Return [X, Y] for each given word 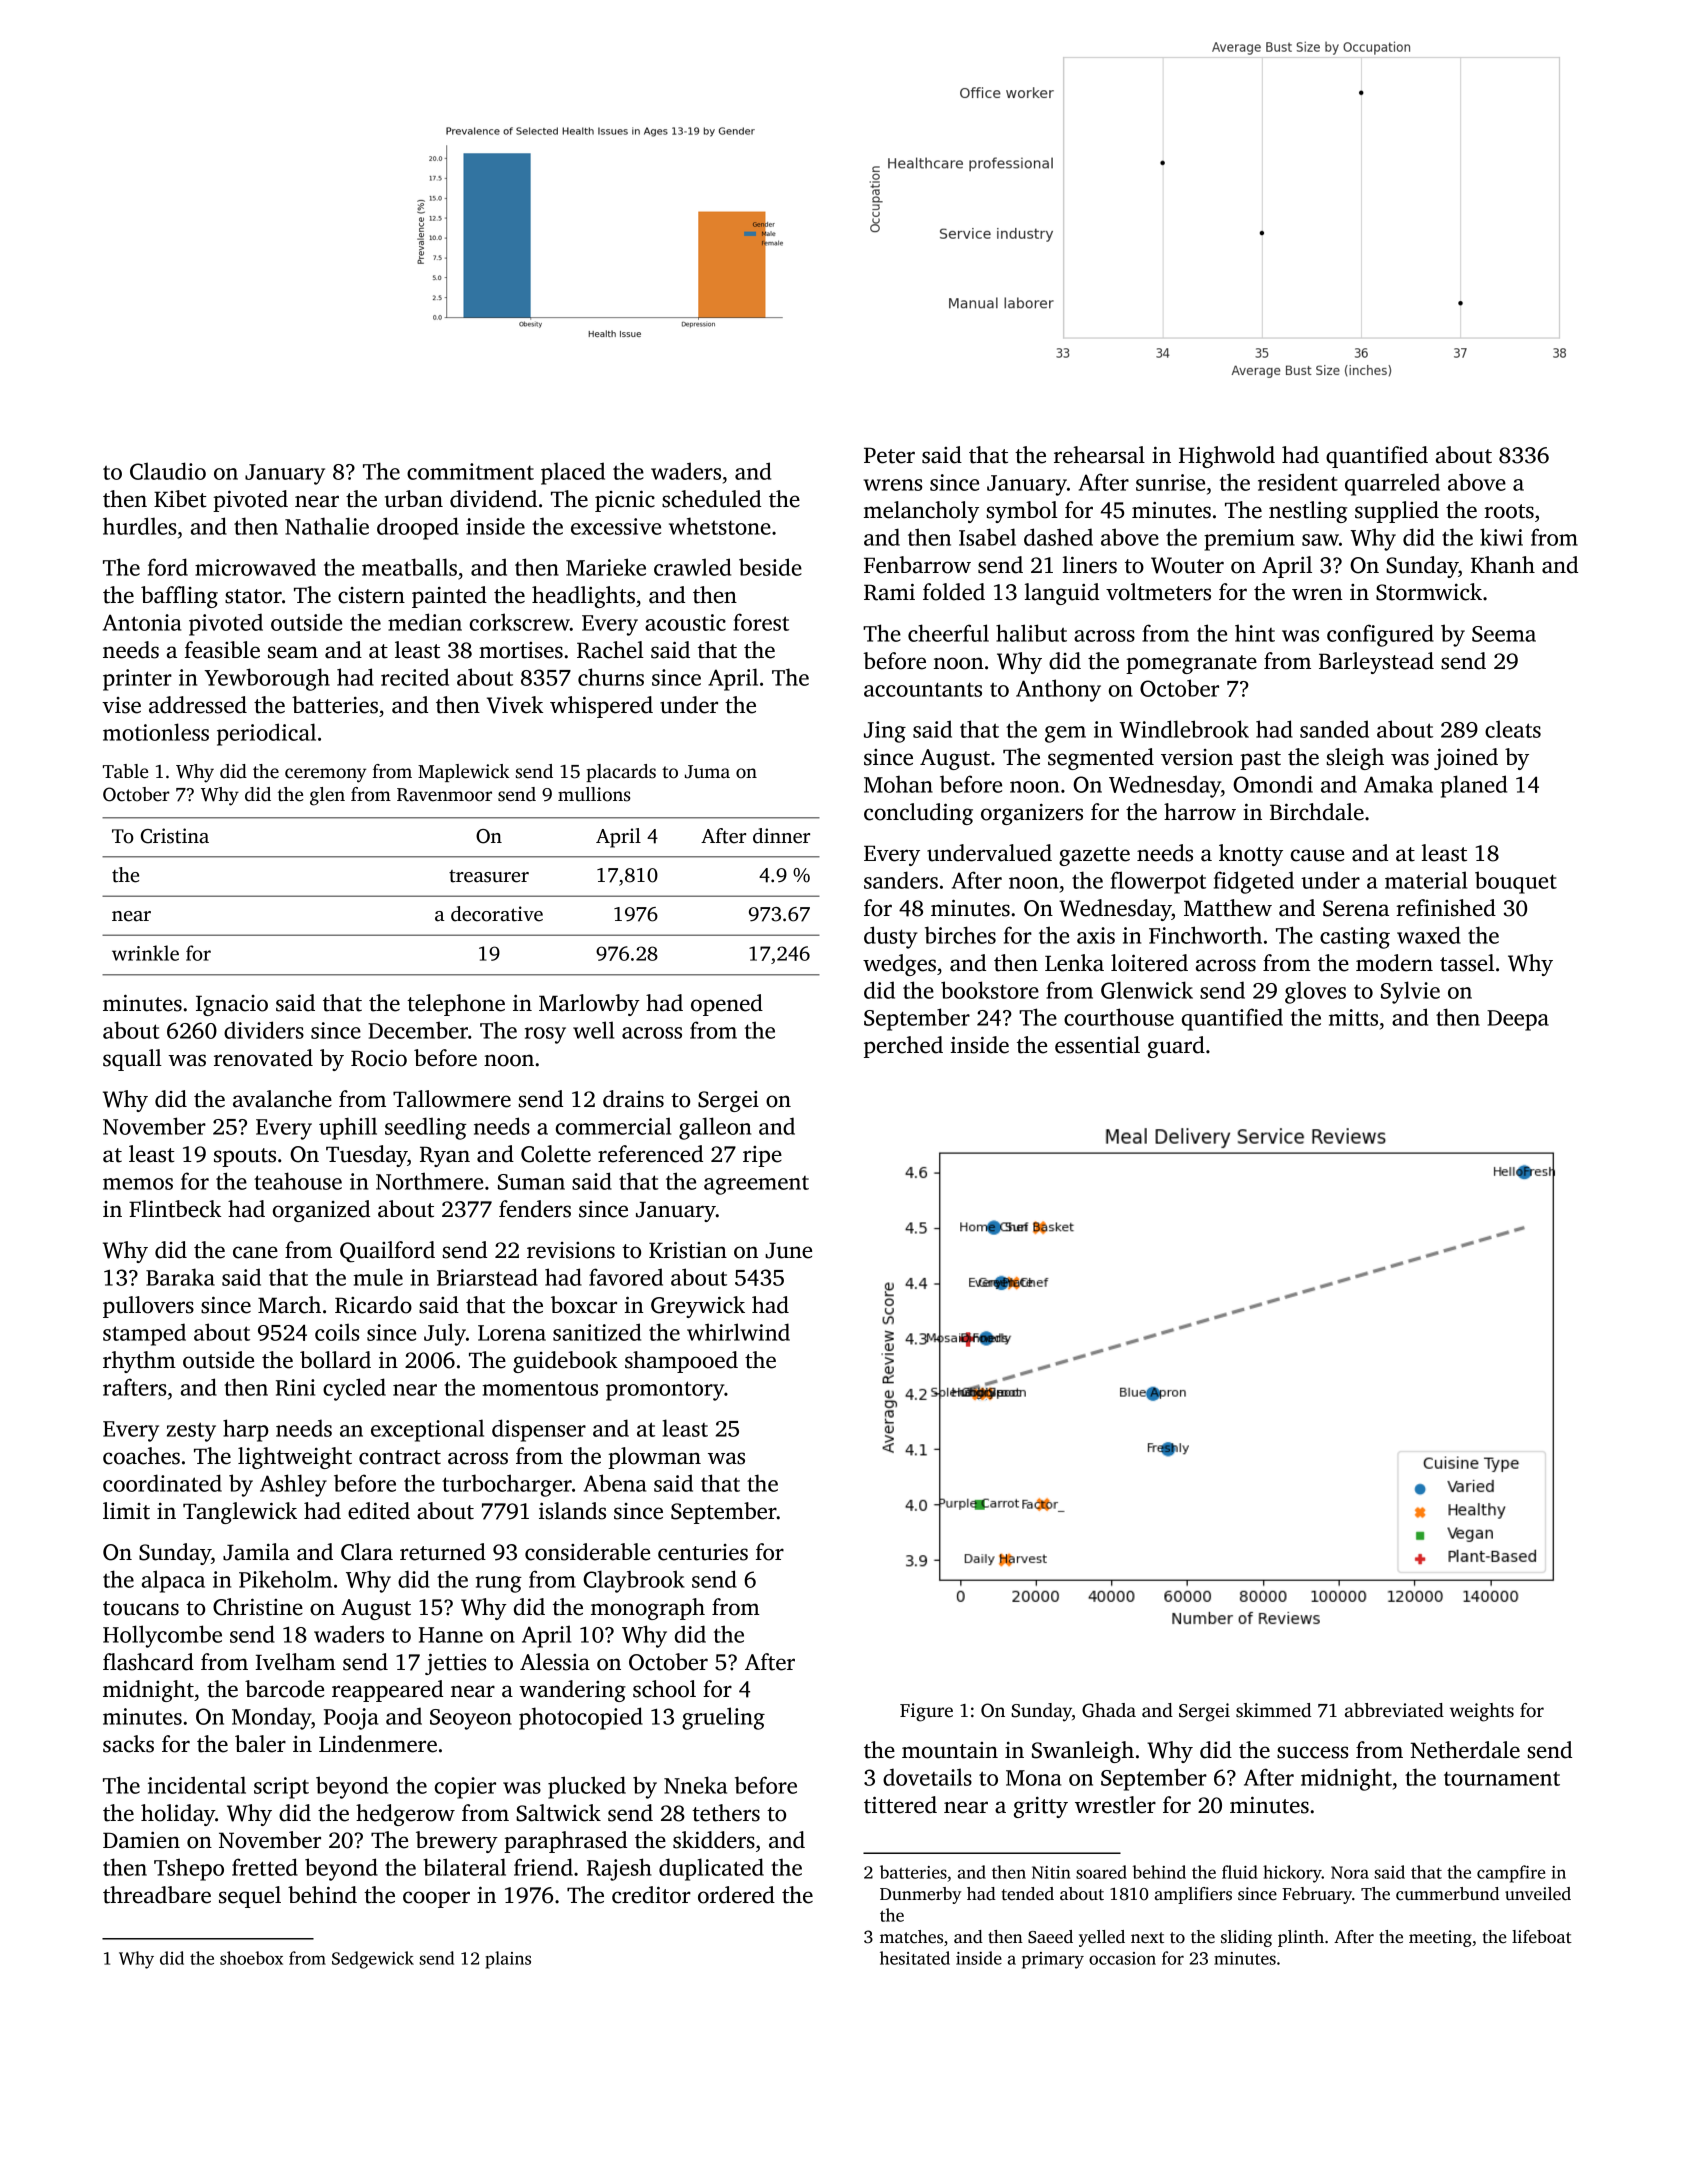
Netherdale [1465, 1750]
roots [1509, 511]
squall [132, 1060]
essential [1097, 1045]
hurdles [139, 526]
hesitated [915, 1958]
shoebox [251, 1958]
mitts [1353, 1017]
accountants [923, 689]
